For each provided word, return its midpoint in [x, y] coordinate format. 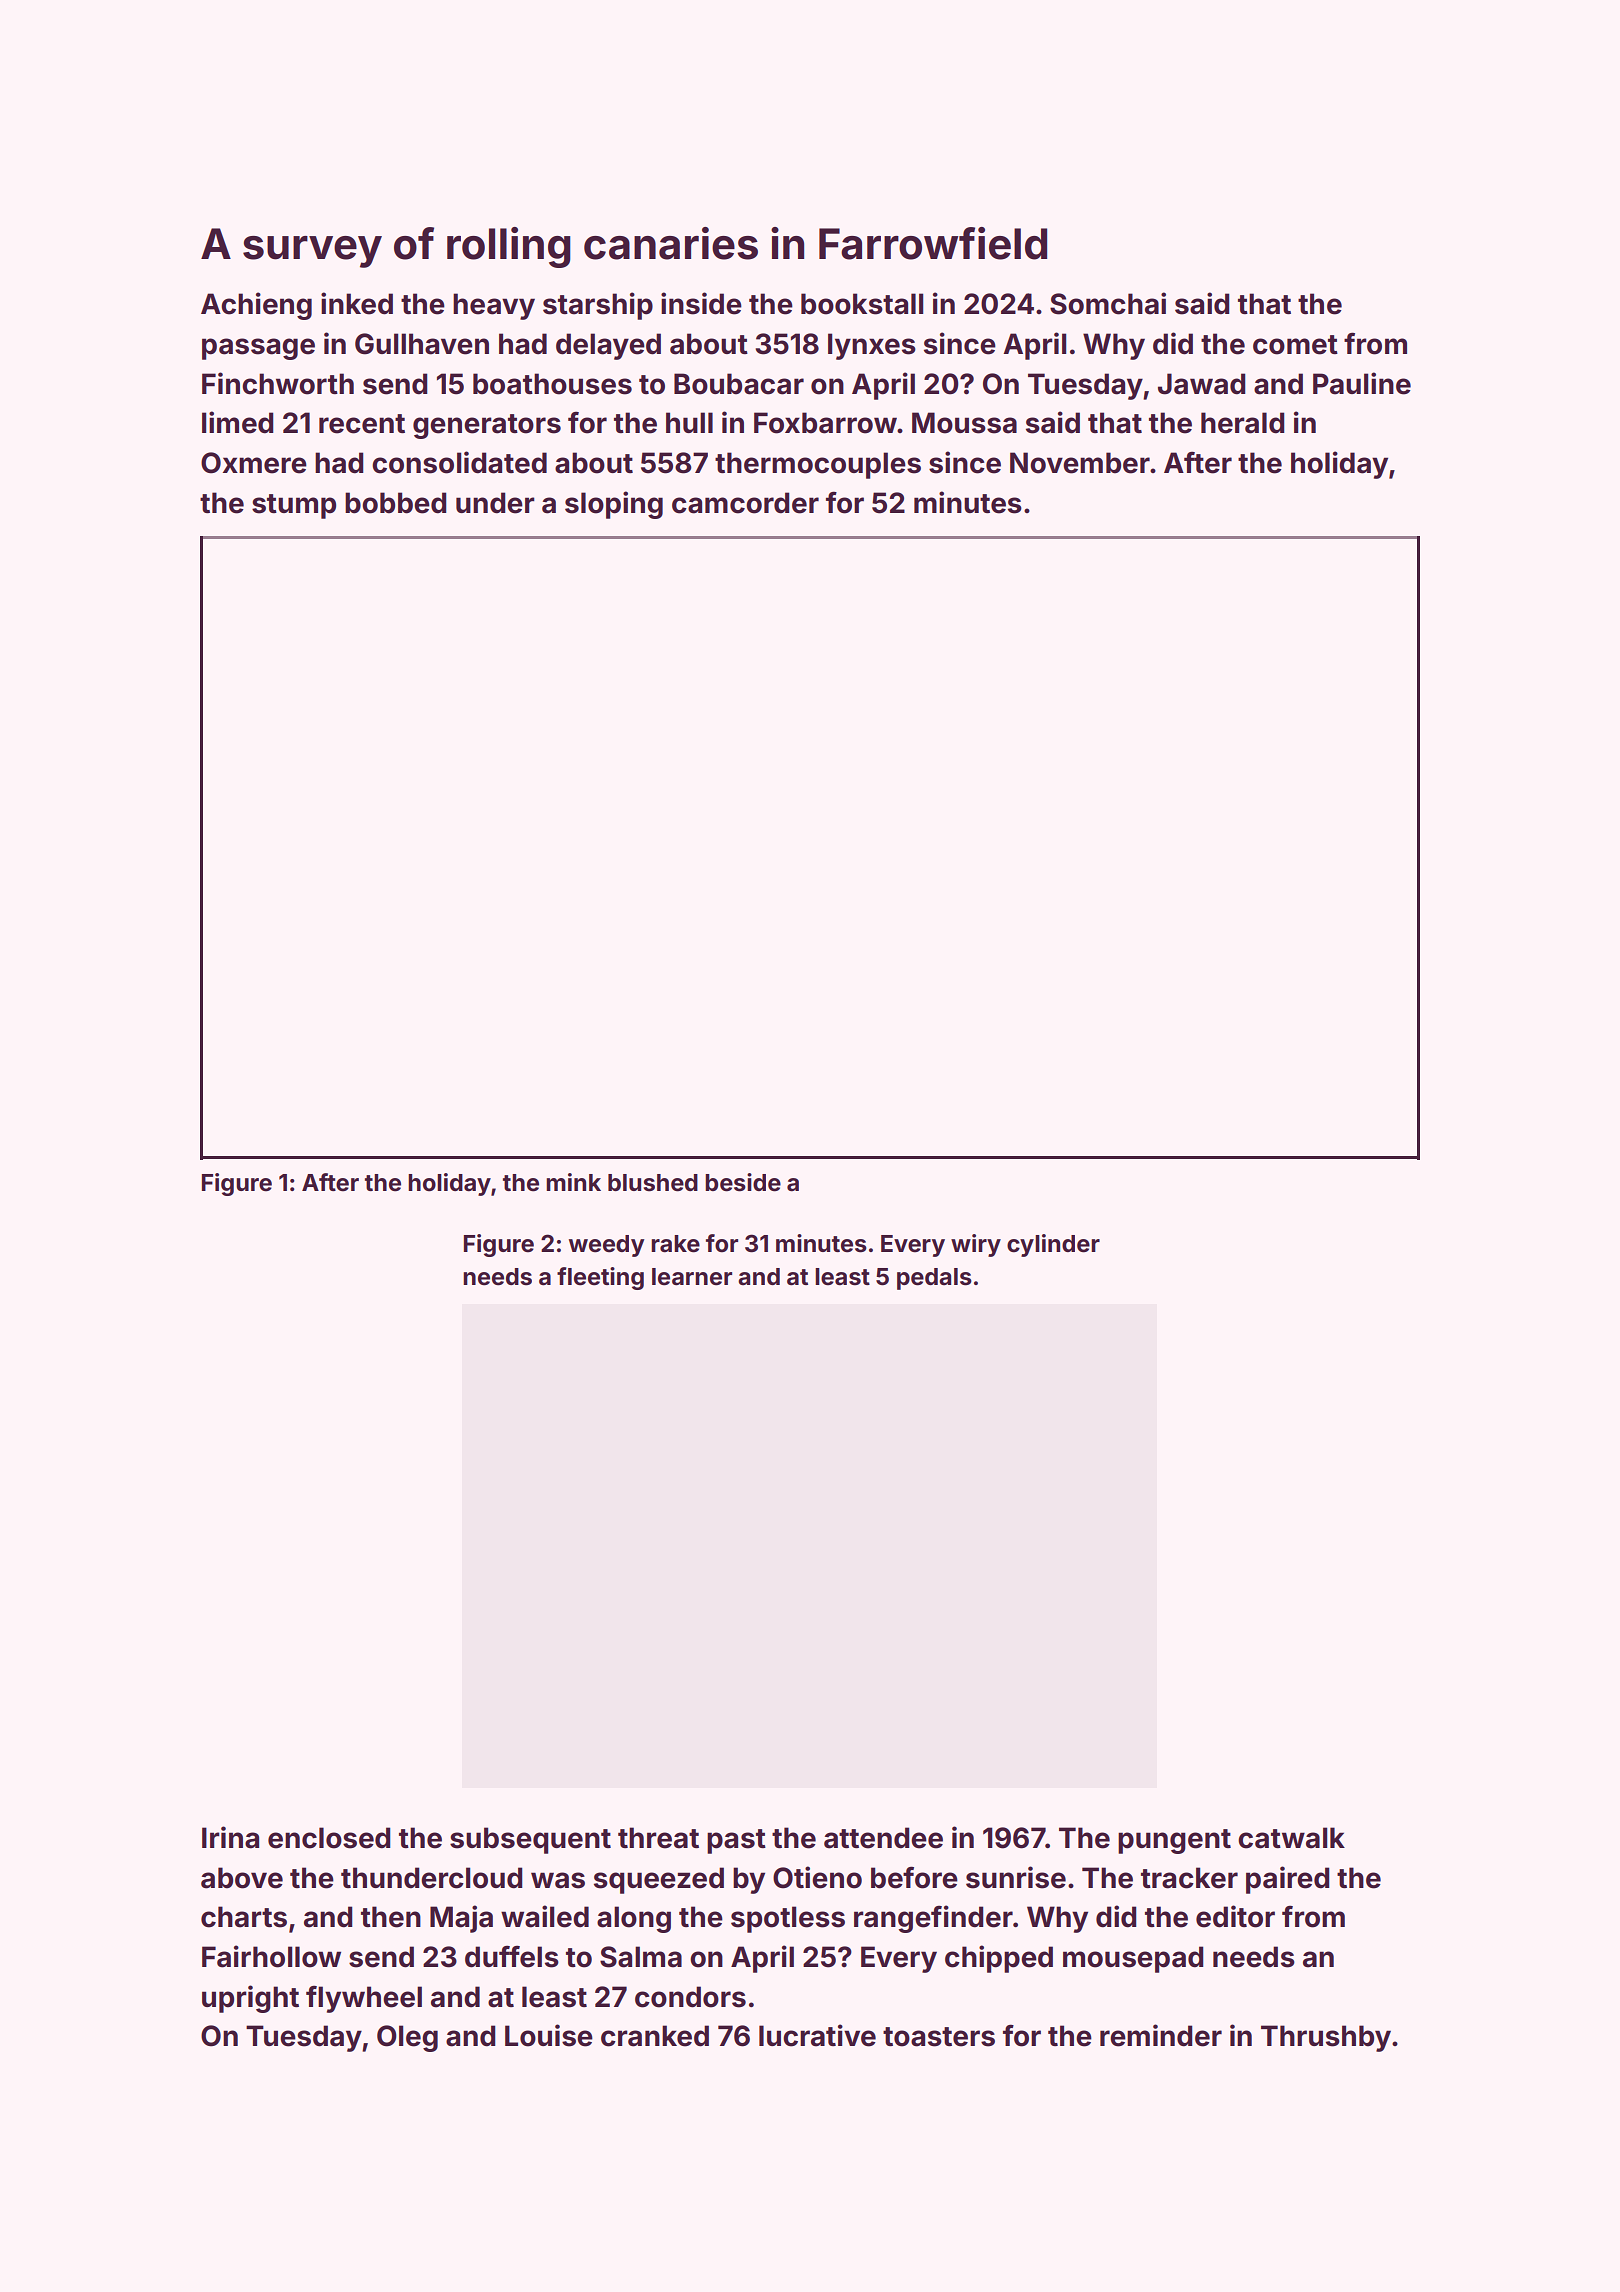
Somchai [1108, 303]
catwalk [1291, 1838]
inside [701, 303]
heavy [494, 306]
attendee [883, 1838]
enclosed [329, 1838]
